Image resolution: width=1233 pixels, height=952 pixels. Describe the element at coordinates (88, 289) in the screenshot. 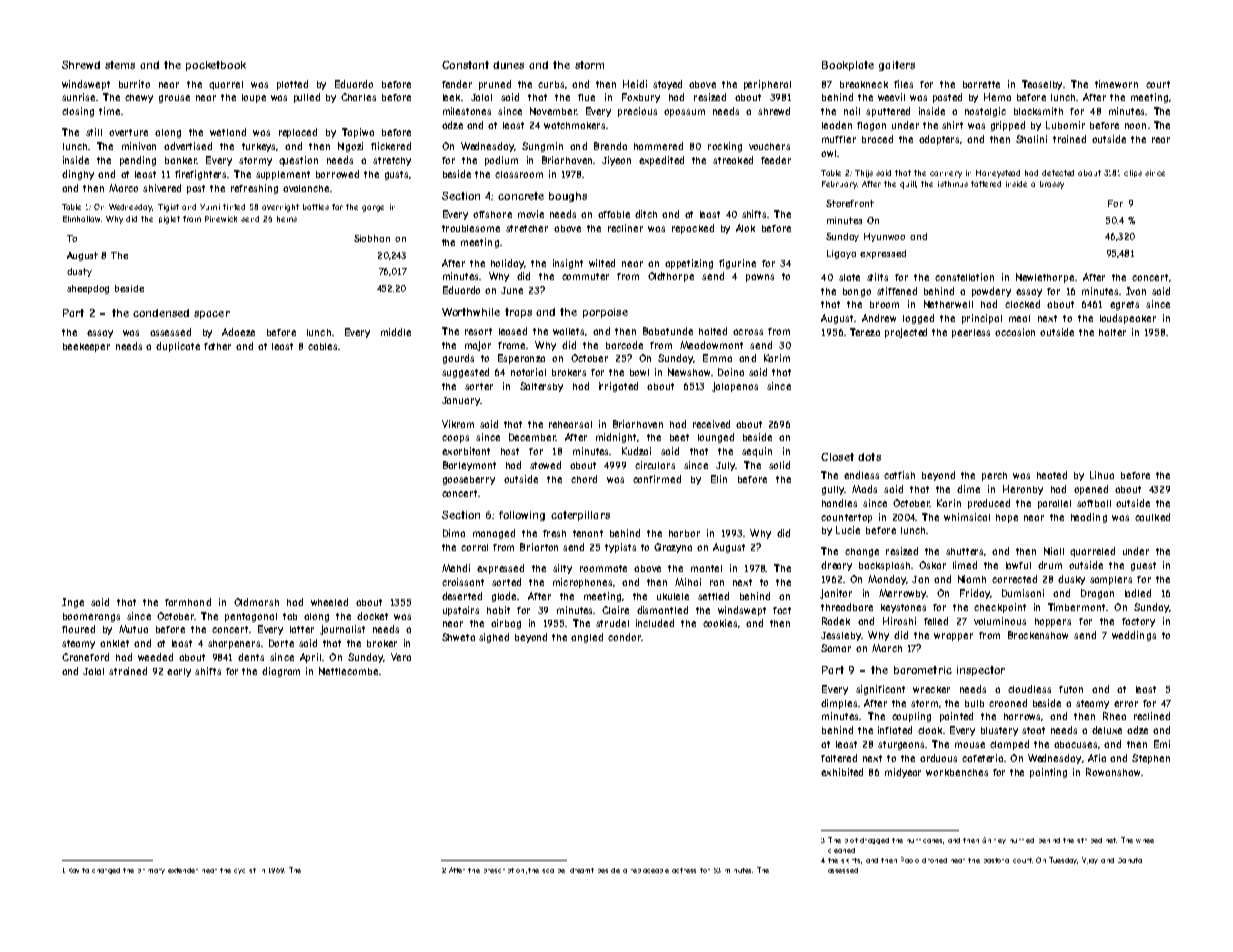

I see `sheepdog` at that location.
